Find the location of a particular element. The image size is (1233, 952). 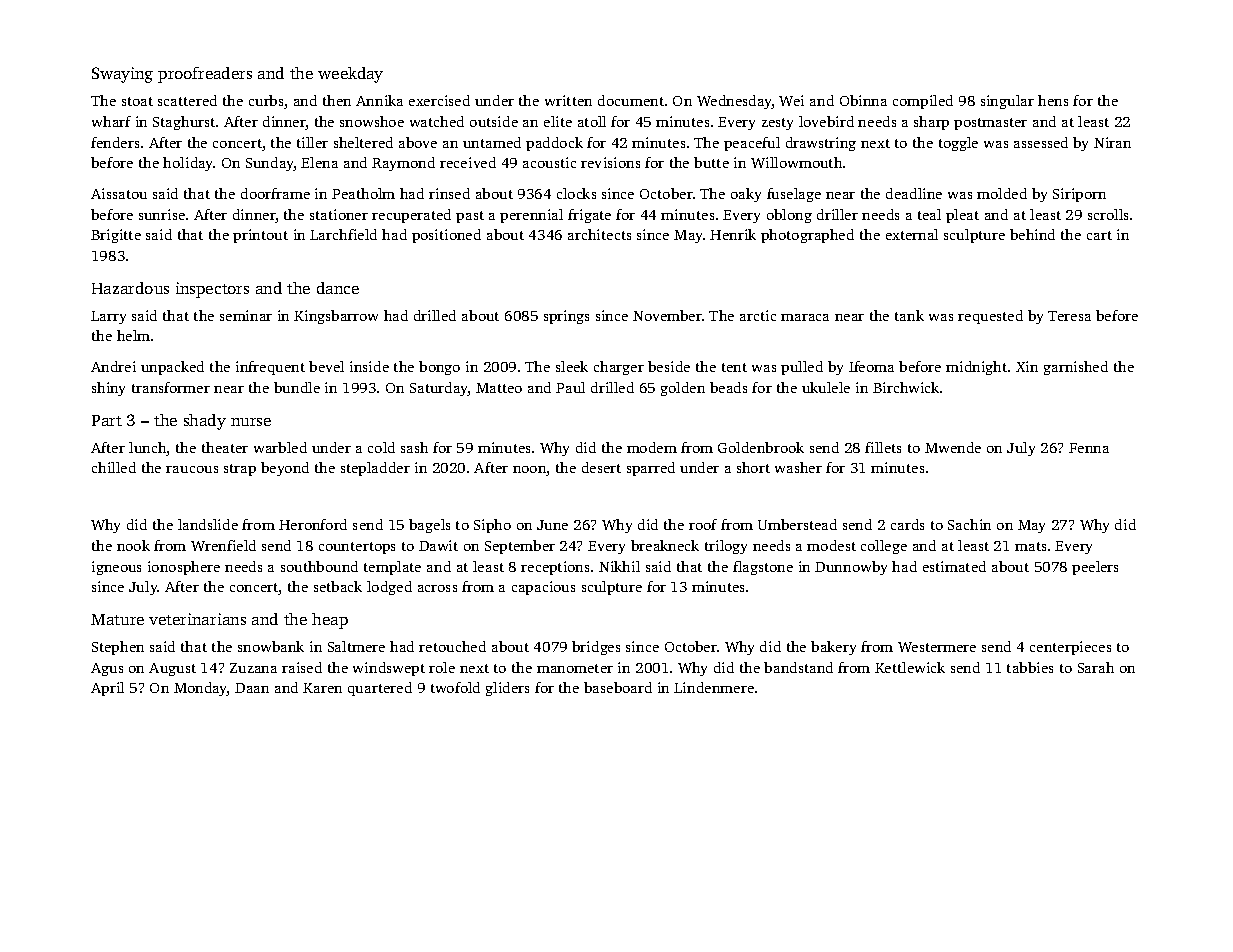

architects is located at coordinates (599, 234).
